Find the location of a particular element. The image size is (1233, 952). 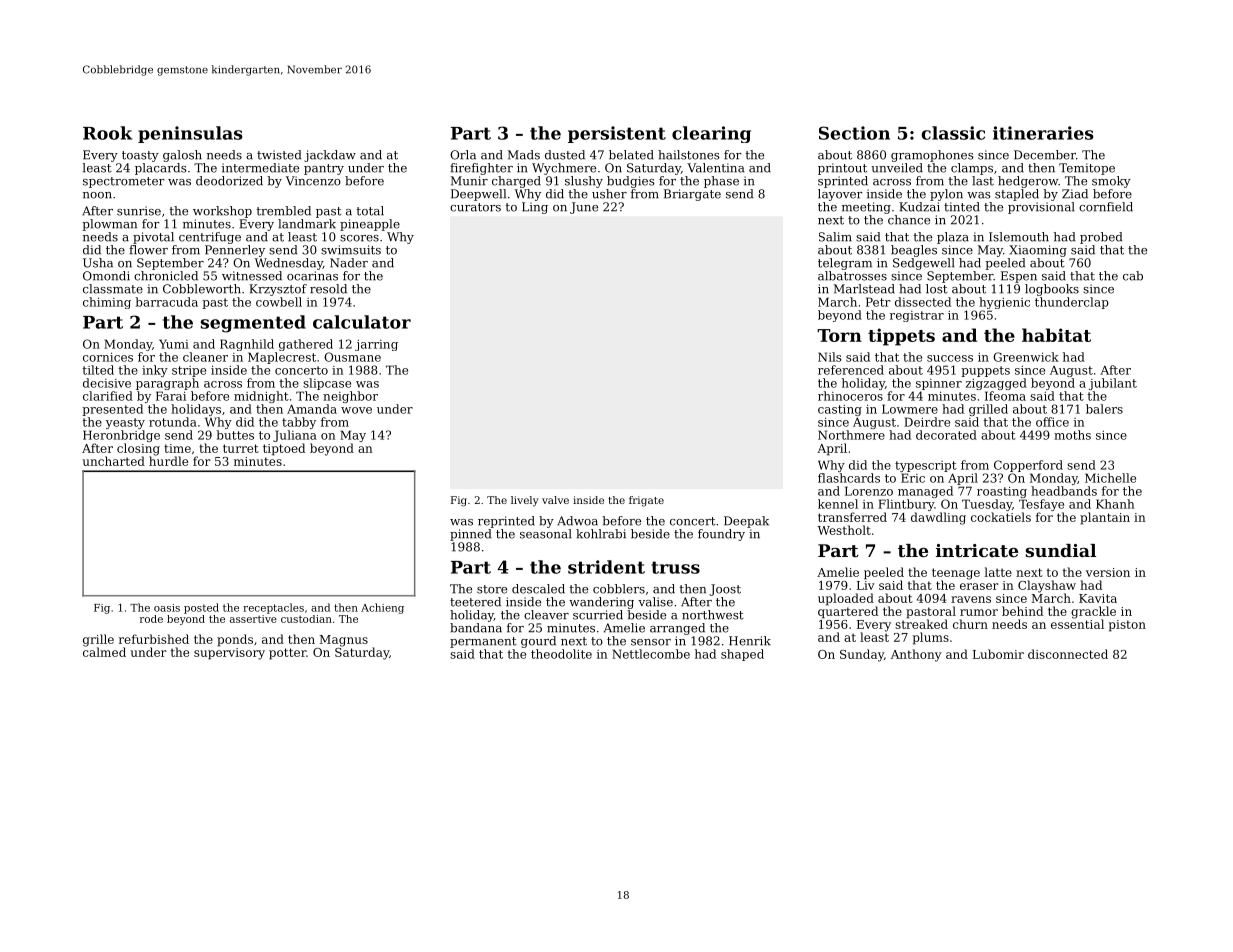

Yumi is located at coordinates (174, 344).
